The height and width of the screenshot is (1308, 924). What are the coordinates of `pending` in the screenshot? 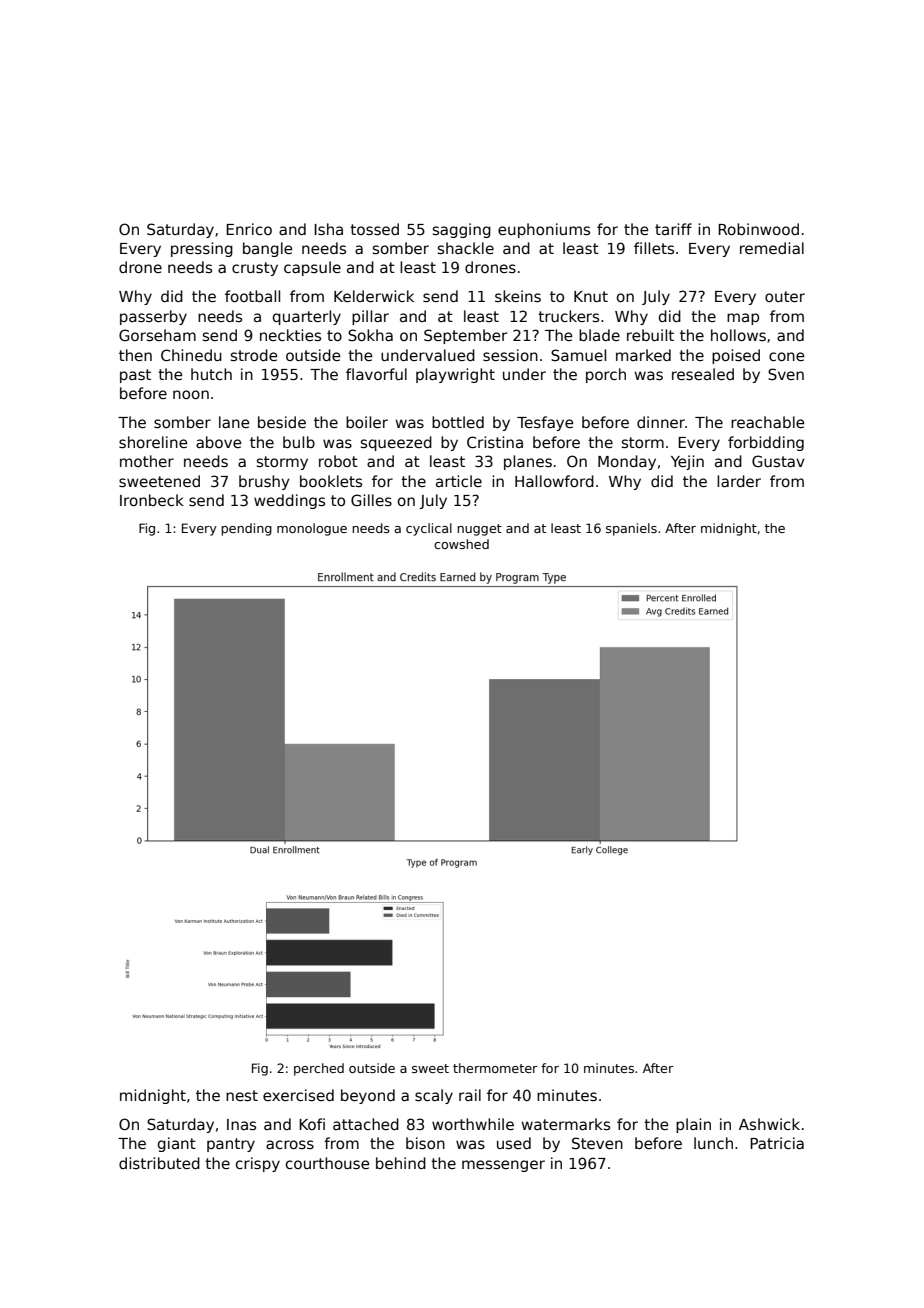 It's located at (246, 529).
